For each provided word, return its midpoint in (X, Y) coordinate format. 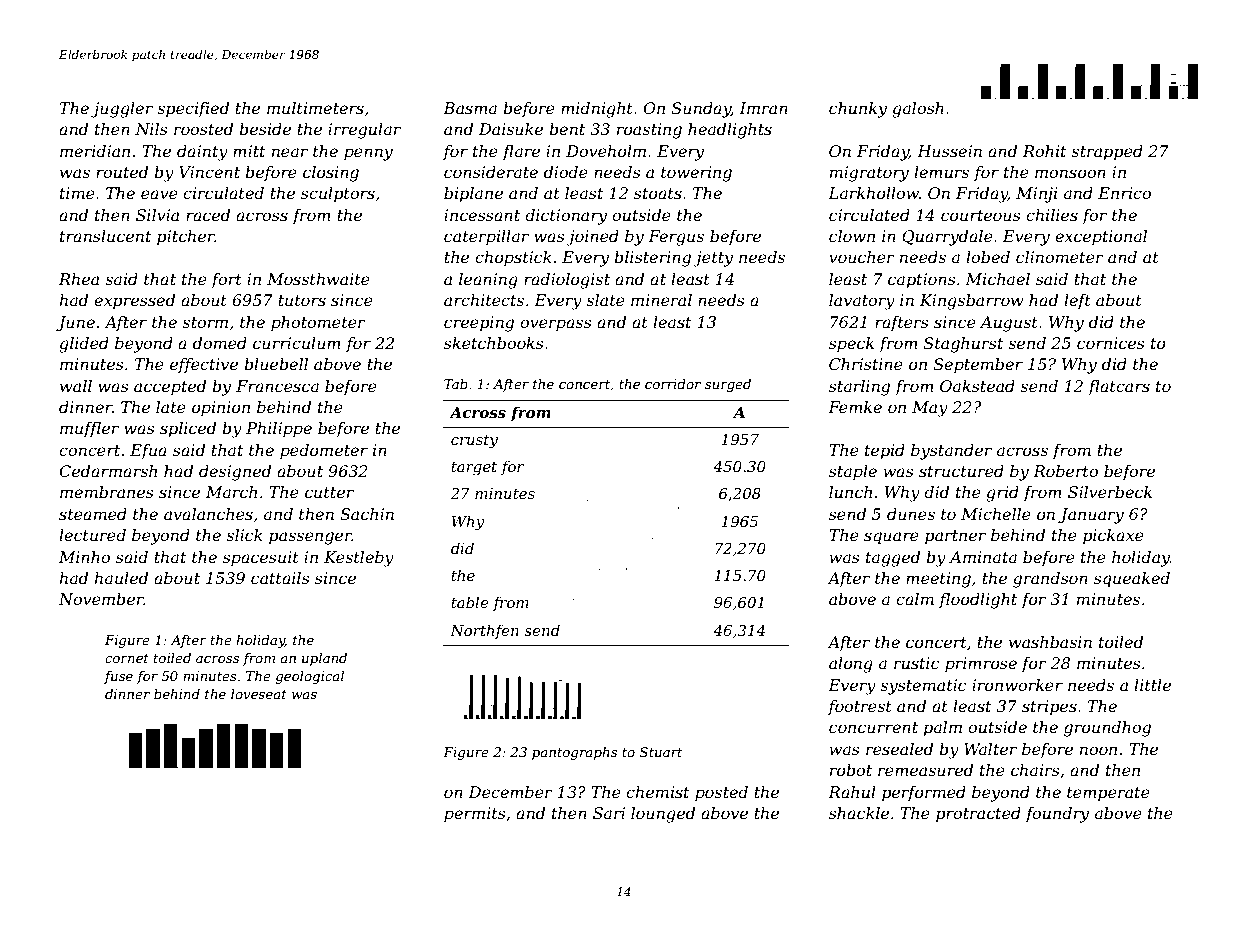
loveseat (259, 694)
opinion (221, 409)
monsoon (1070, 173)
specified (193, 110)
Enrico (1124, 193)
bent (567, 129)
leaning (488, 281)
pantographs (574, 753)
